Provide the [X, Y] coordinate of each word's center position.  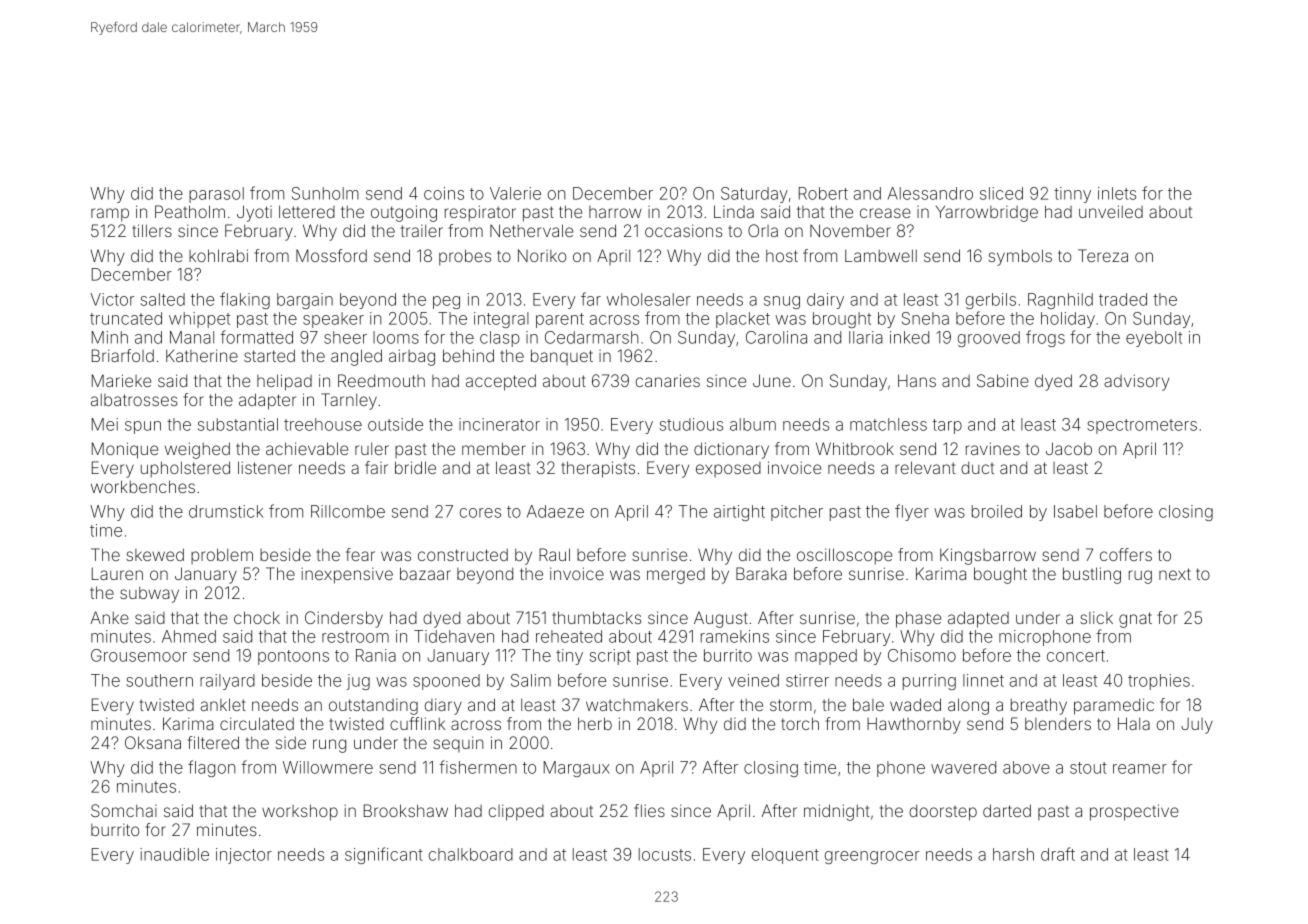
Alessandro [930, 193]
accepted [501, 382]
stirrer [807, 680]
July [1197, 726]
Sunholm [325, 193]
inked [909, 337]
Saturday [754, 195]
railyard [227, 682]
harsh [1013, 854]
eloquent [785, 856]
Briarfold [123, 355]
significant [384, 855]
